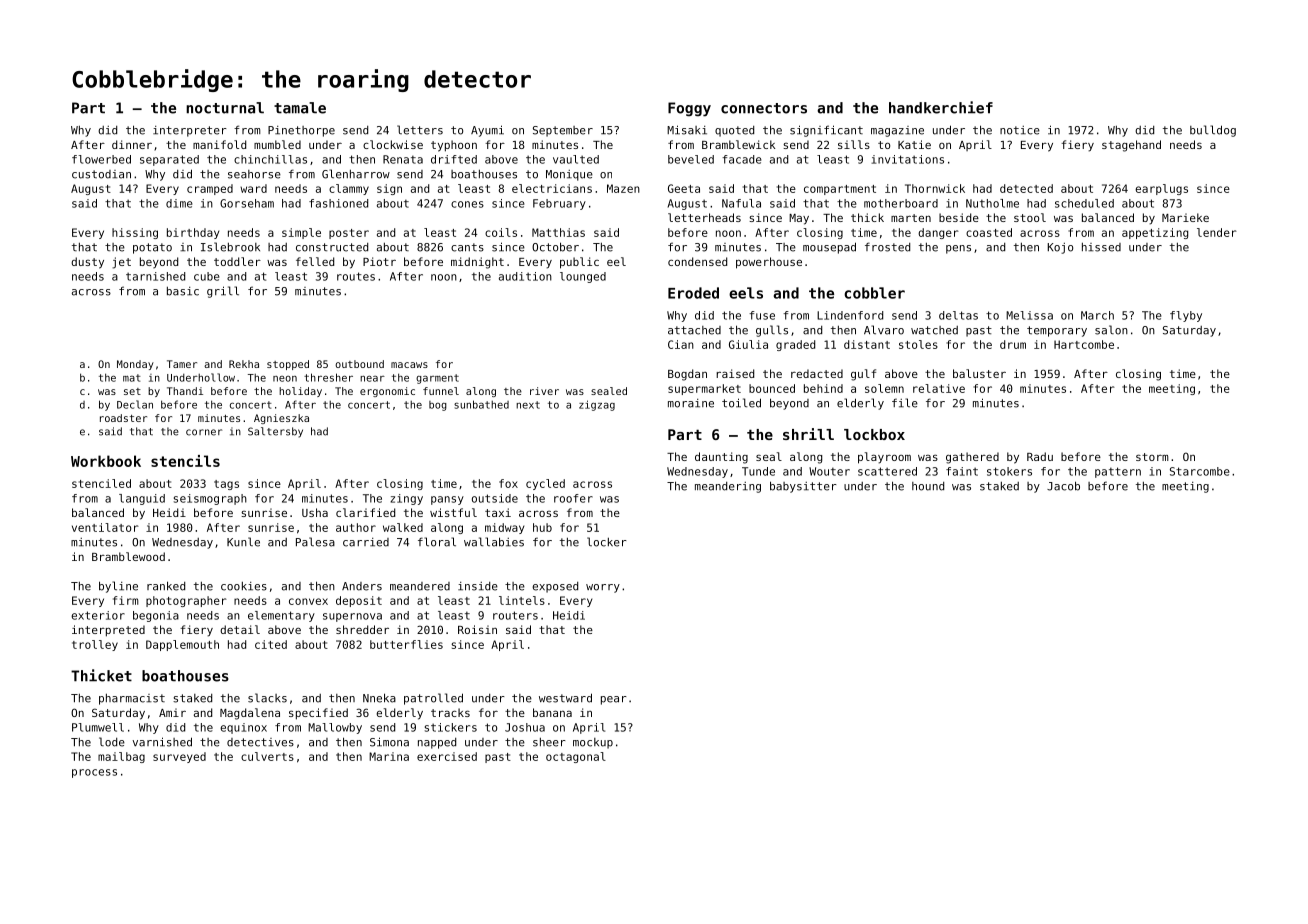  Describe the element at coordinates (1155, 233) in the document. I see `appetizing` at that location.
